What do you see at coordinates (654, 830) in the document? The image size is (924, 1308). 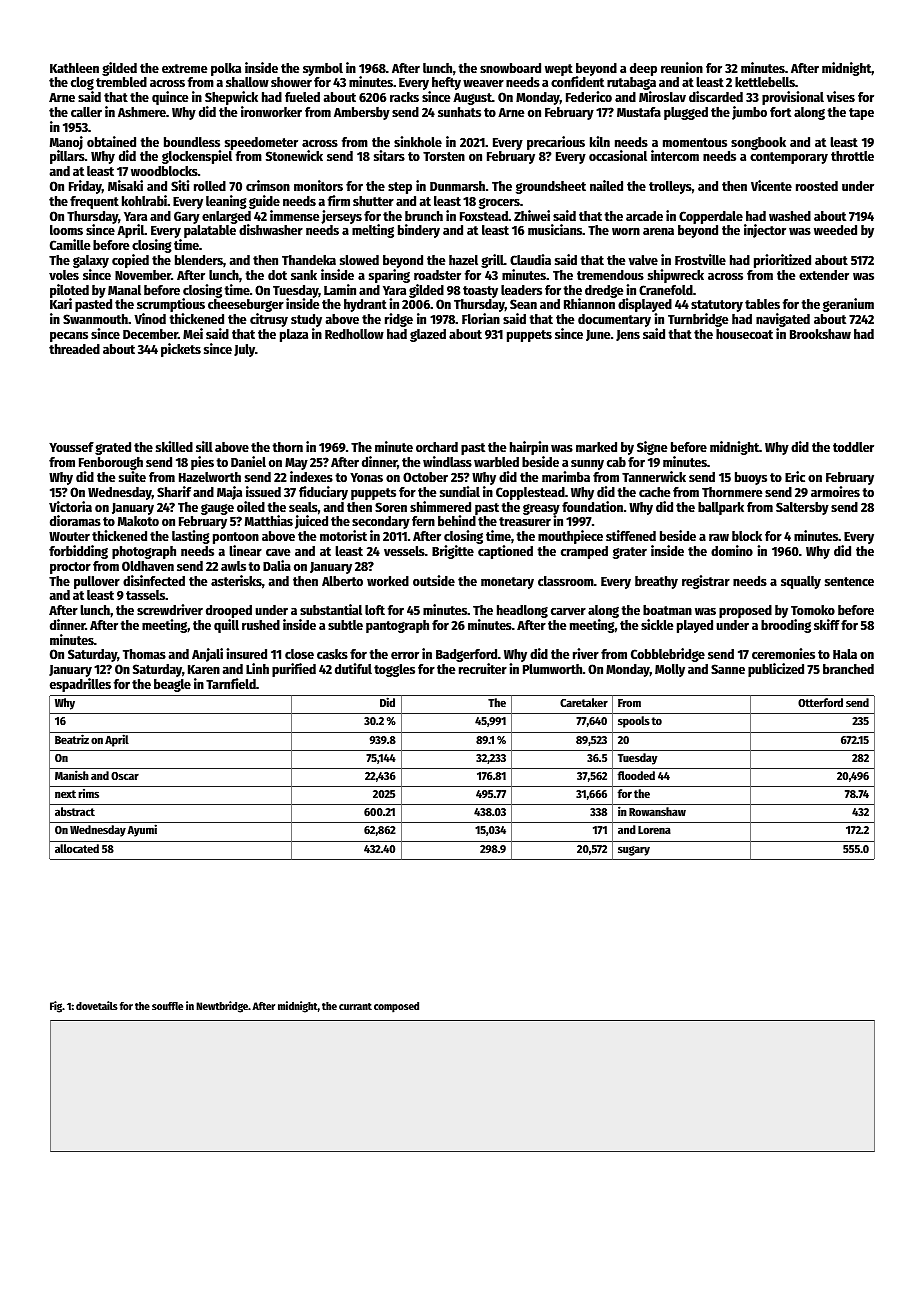 I see `Lorena` at bounding box center [654, 830].
